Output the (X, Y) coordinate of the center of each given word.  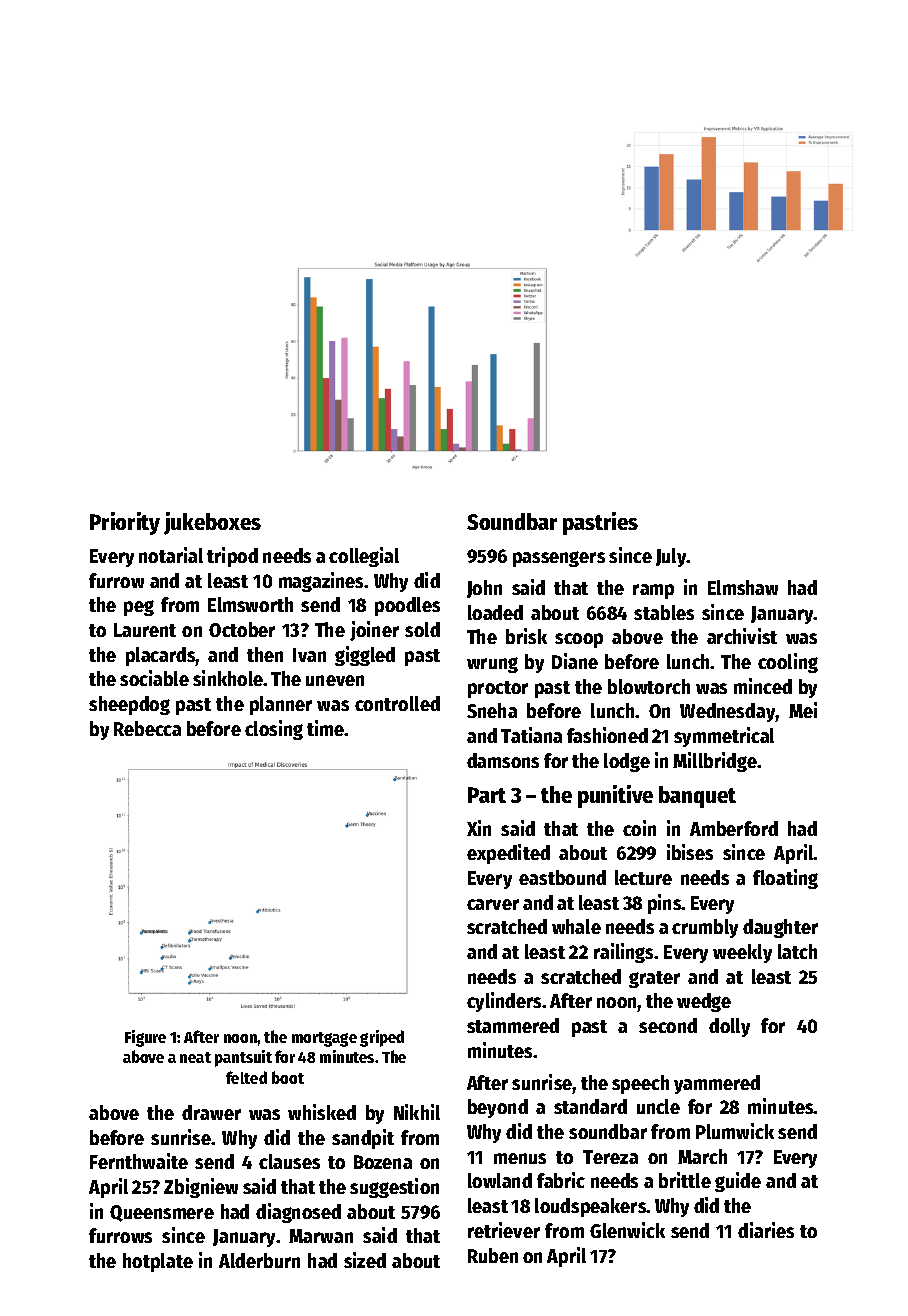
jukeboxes (212, 523)
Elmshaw (743, 587)
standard (590, 1106)
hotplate (158, 1262)
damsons (503, 760)
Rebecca (147, 728)
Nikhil (417, 1112)
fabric (561, 1180)
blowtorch (649, 686)
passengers (559, 559)
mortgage (324, 1039)
